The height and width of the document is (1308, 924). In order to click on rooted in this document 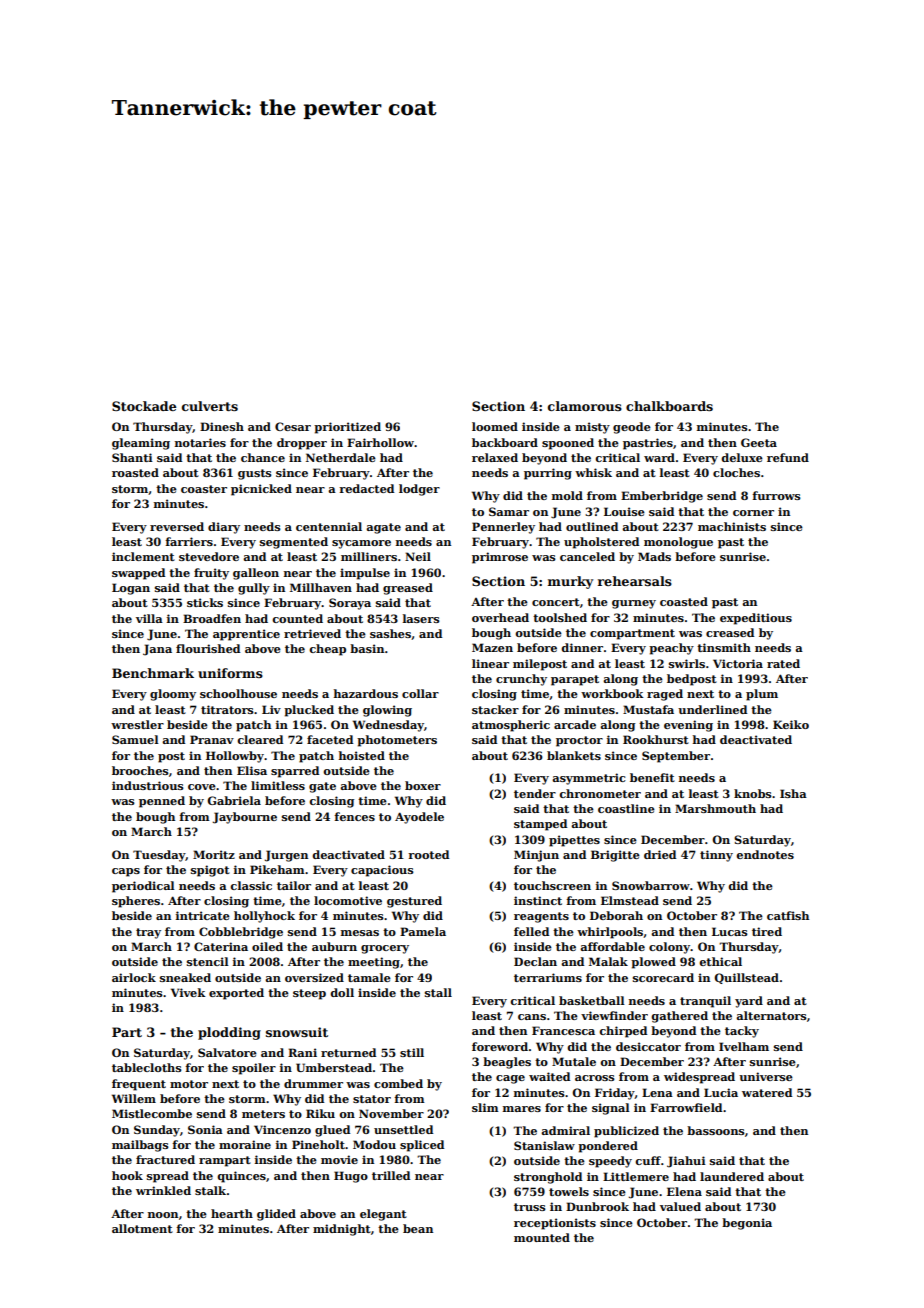, I will do `click(428, 854)`.
